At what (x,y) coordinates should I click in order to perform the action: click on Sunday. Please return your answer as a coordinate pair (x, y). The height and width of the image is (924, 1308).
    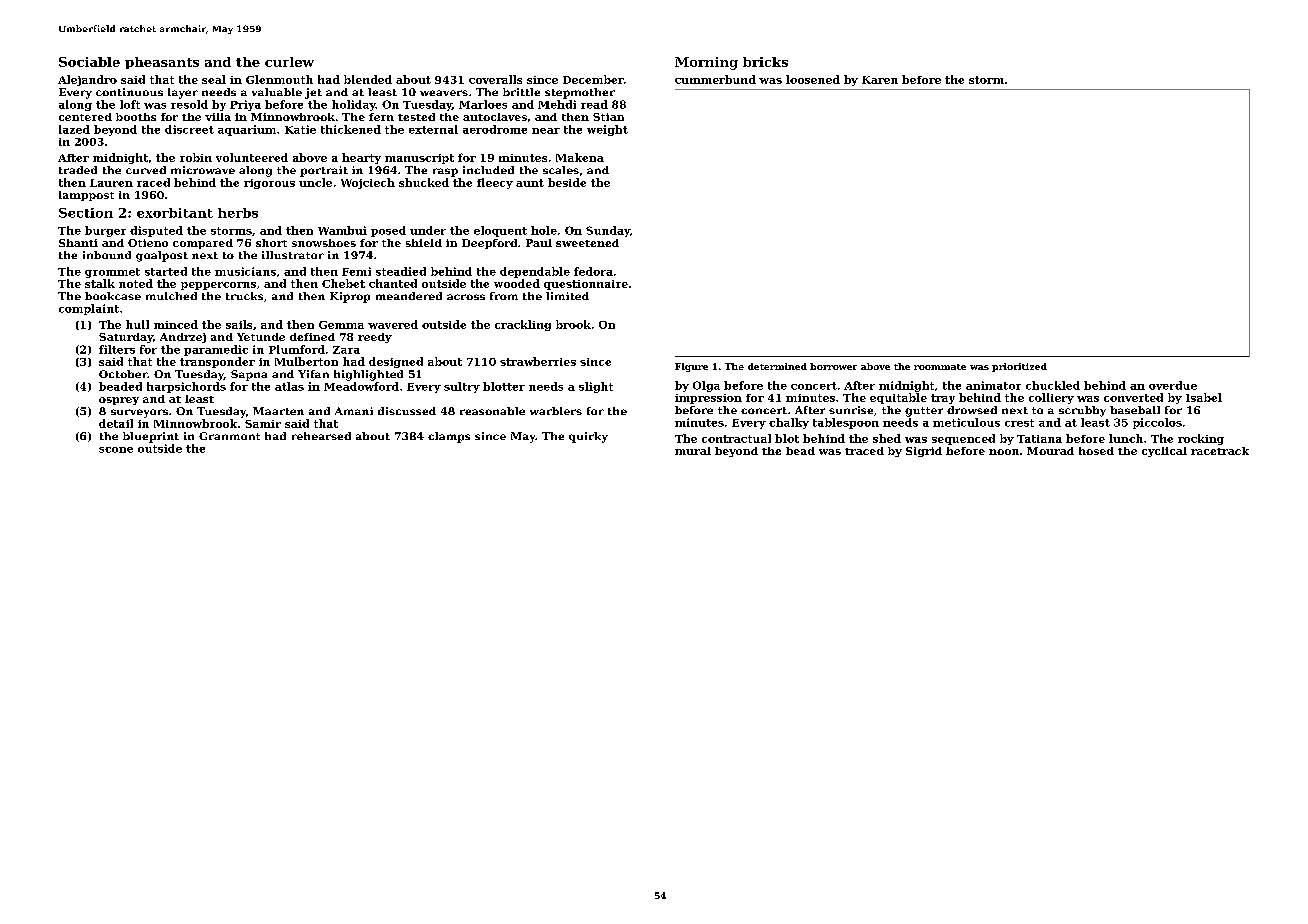
    Looking at the image, I should click on (608, 231).
